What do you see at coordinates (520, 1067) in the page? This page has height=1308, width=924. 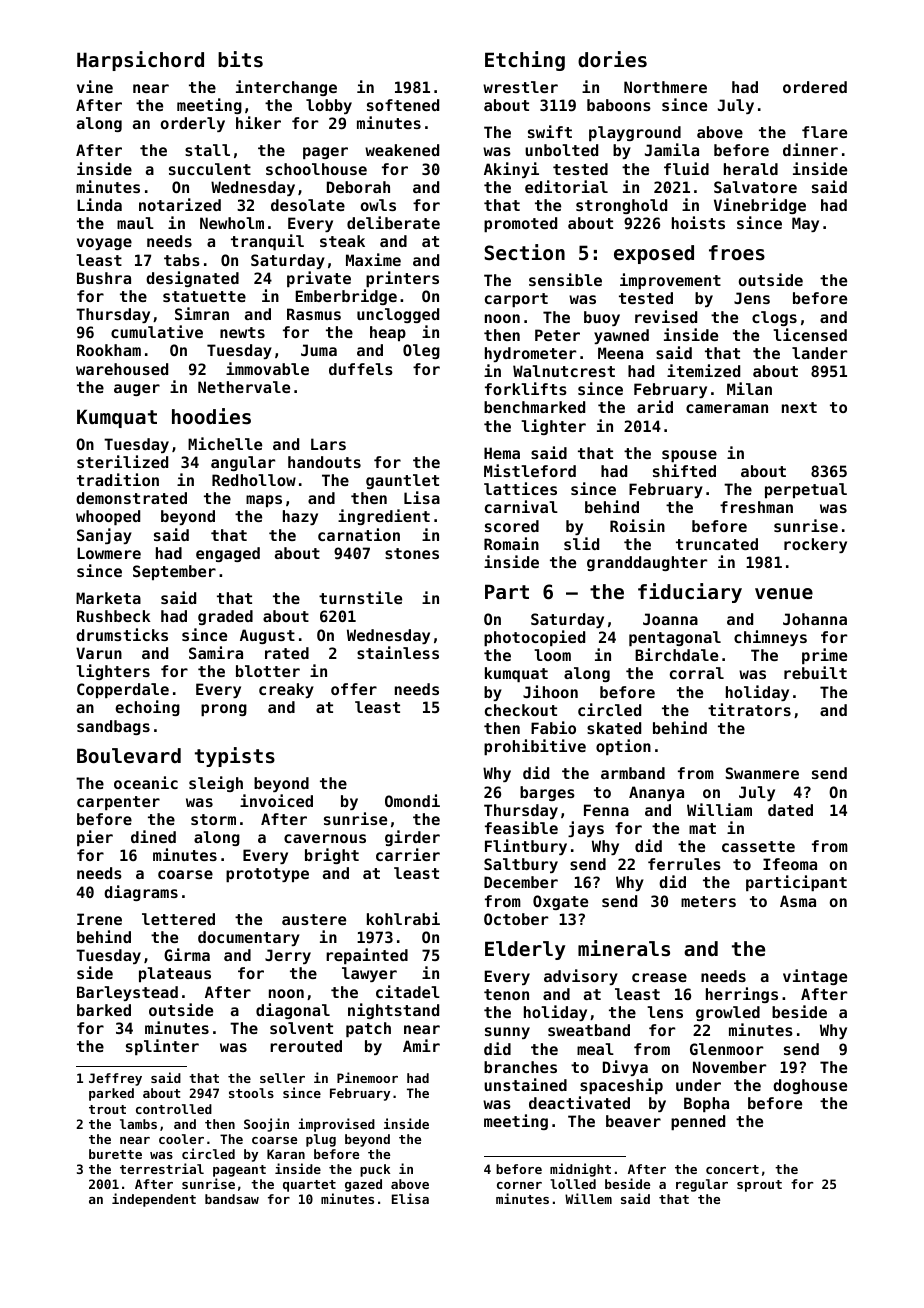 I see `branches` at bounding box center [520, 1067].
